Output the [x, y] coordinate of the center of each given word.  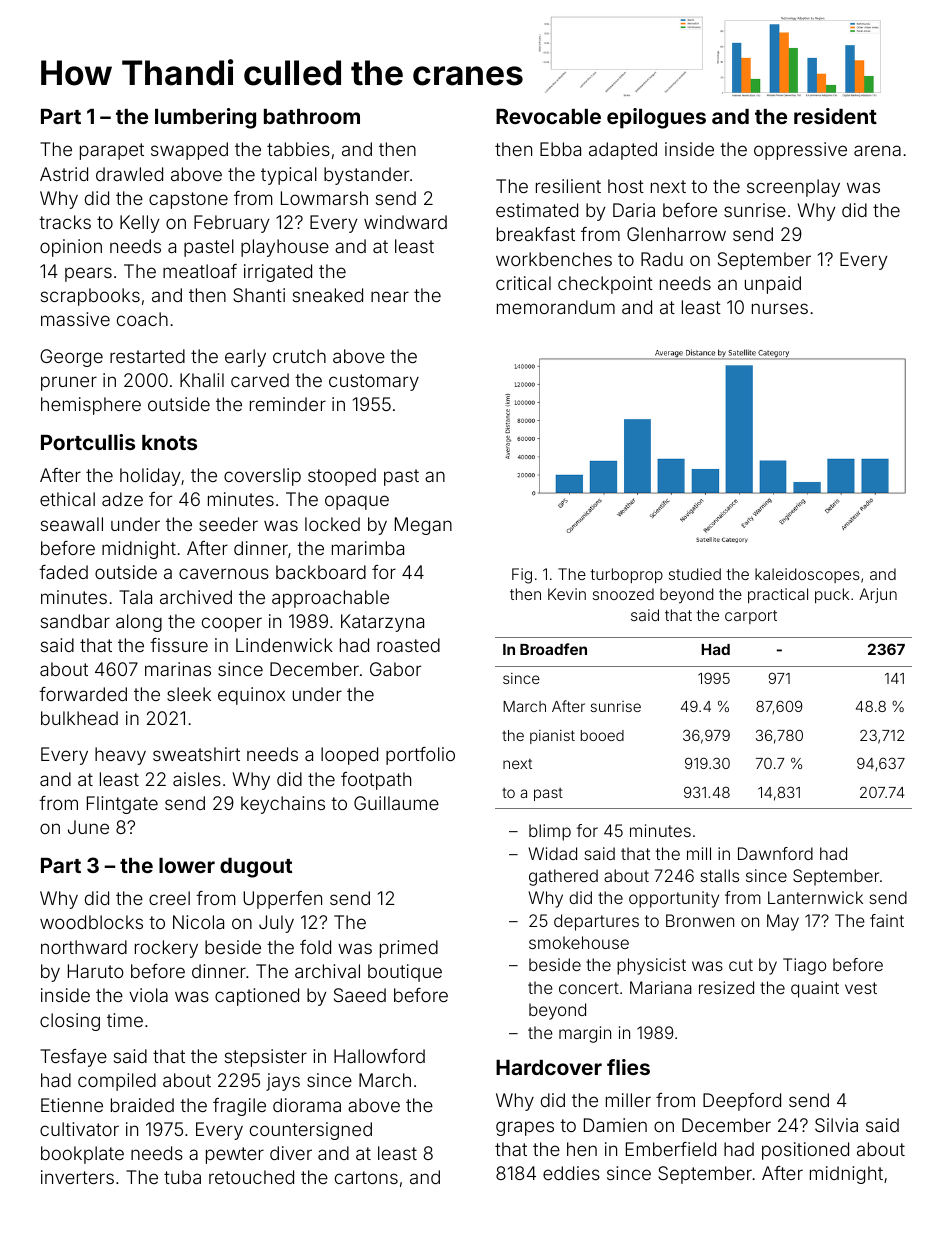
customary [374, 382]
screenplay [793, 188]
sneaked [328, 295]
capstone [188, 200]
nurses [780, 308]
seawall [72, 524]
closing [70, 1022]
